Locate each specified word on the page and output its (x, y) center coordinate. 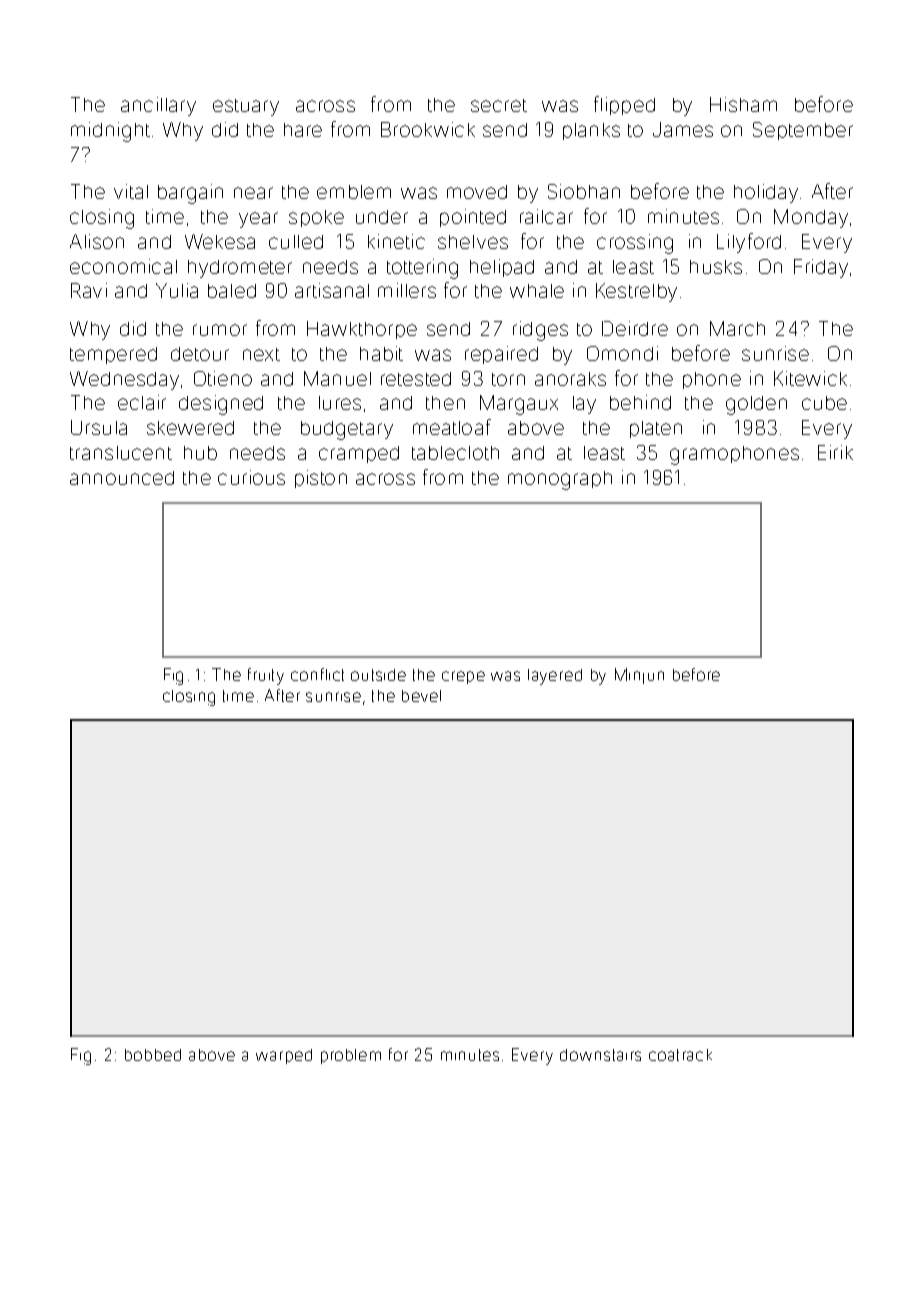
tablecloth (455, 453)
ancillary (158, 106)
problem (351, 1056)
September (803, 131)
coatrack (680, 1055)
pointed (473, 218)
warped (284, 1056)
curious (251, 477)
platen (656, 429)
